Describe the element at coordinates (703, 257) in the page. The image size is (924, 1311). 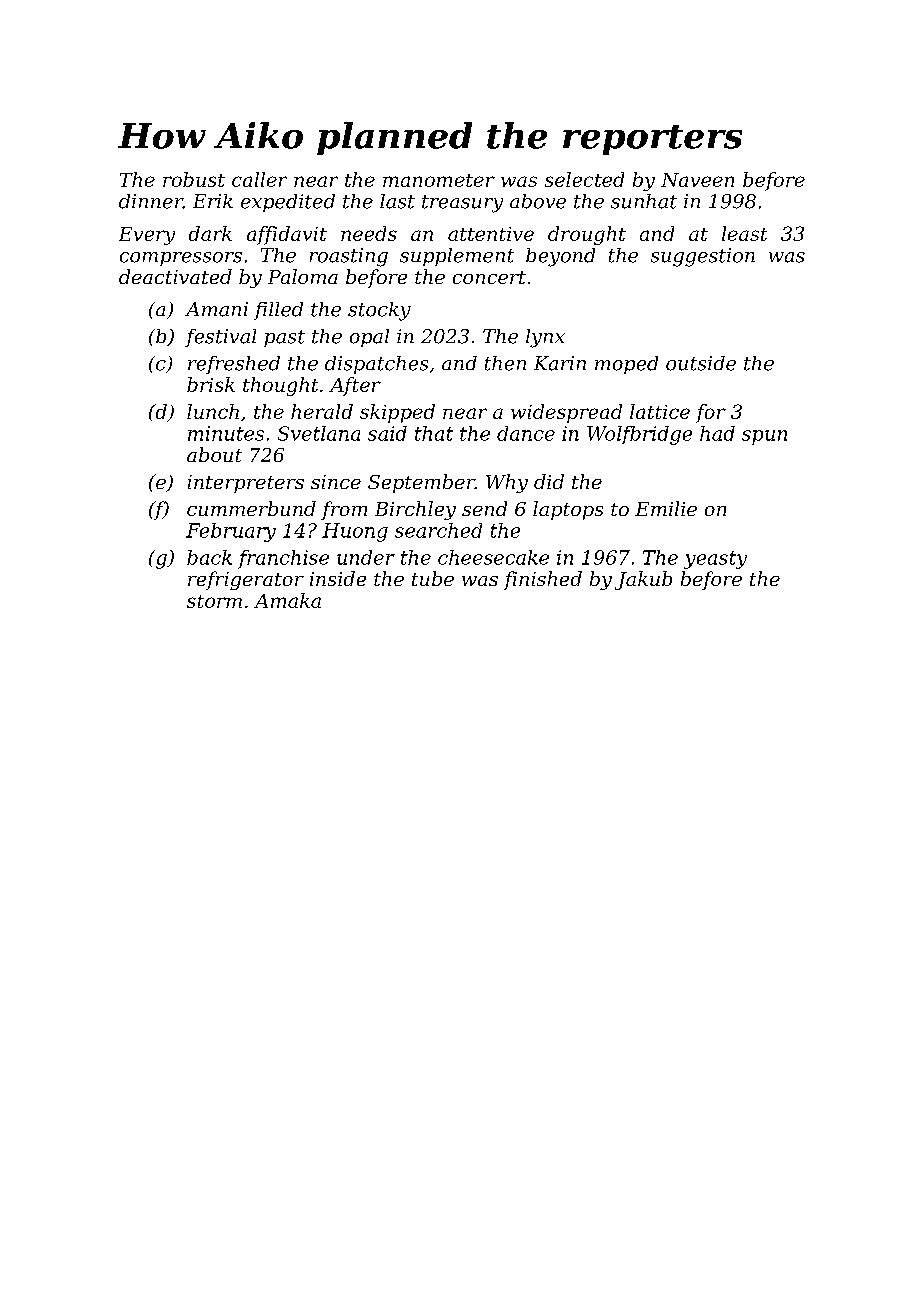
I see `suggestion` at that location.
